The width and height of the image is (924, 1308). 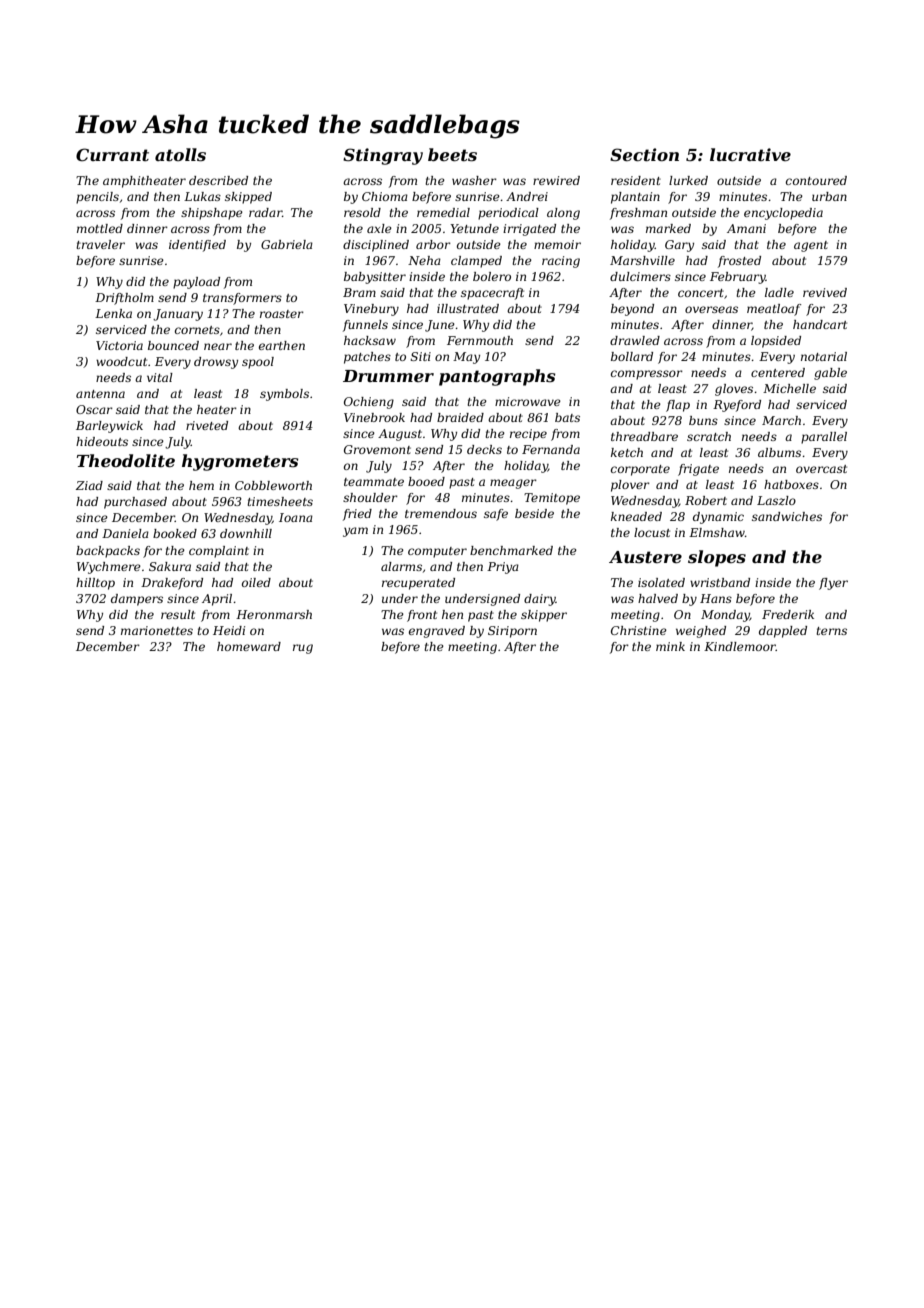 I want to click on Lukas, so click(x=202, y=196).
